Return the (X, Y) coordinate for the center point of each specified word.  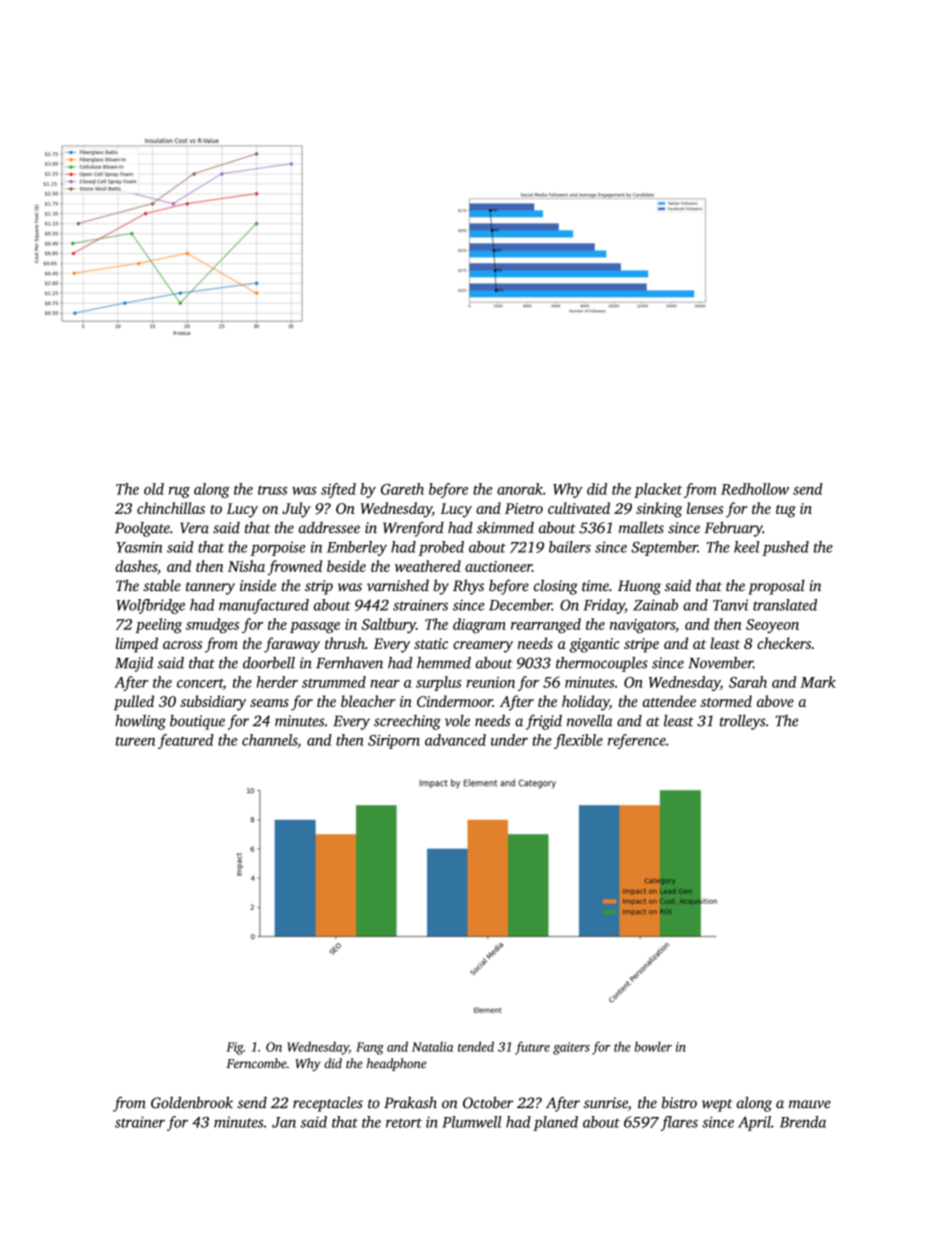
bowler (653, 1046)
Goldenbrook (192, 1102)
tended (476, 1046)
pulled (134, 703)
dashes (136, 566)
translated (785, 605)
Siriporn (394, 741)
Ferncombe (257, 1063)
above (775, 701)
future (532, 1048)
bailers (570, 547)
